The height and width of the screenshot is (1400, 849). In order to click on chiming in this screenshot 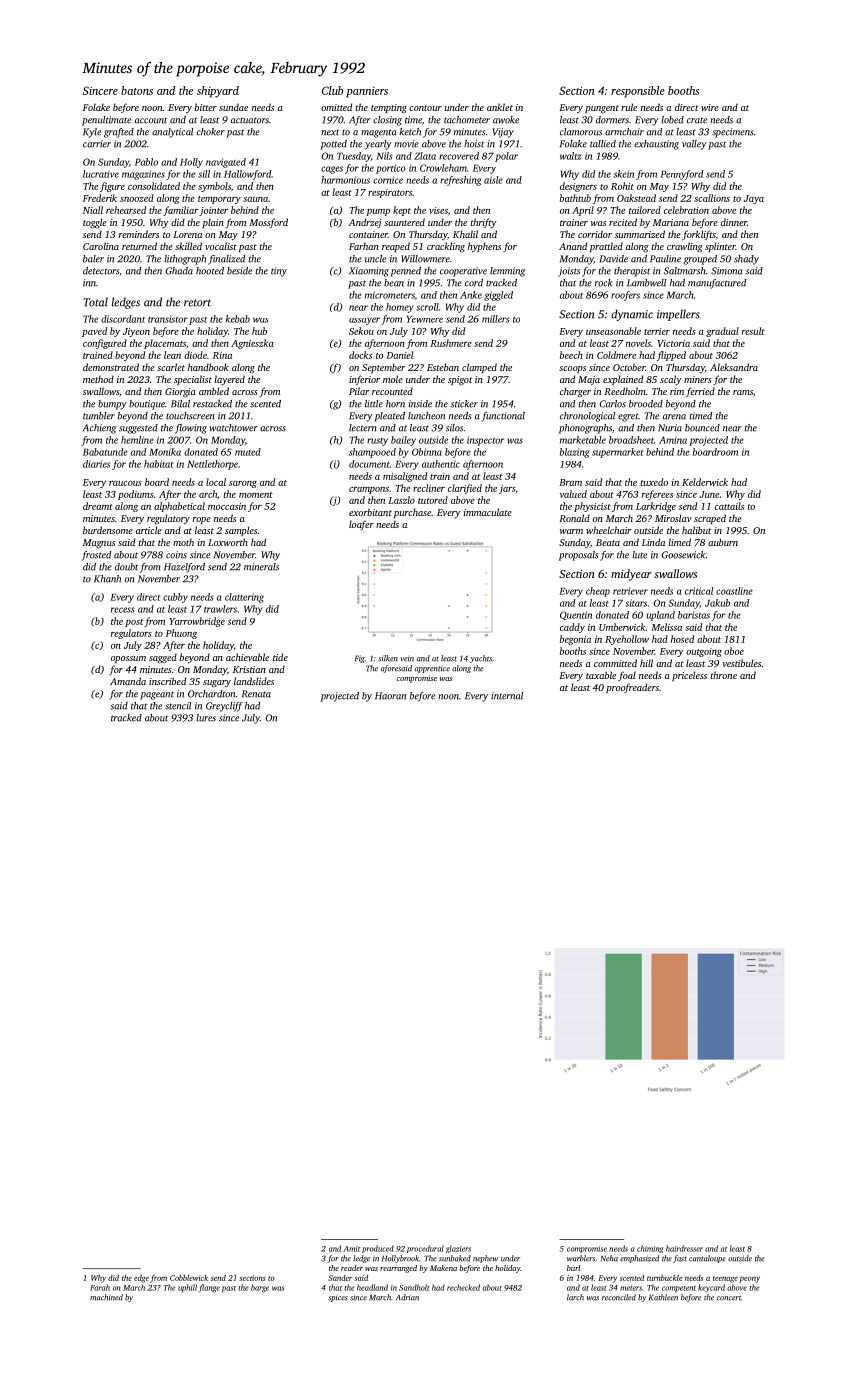, I will do `click(650, 1249)`.
